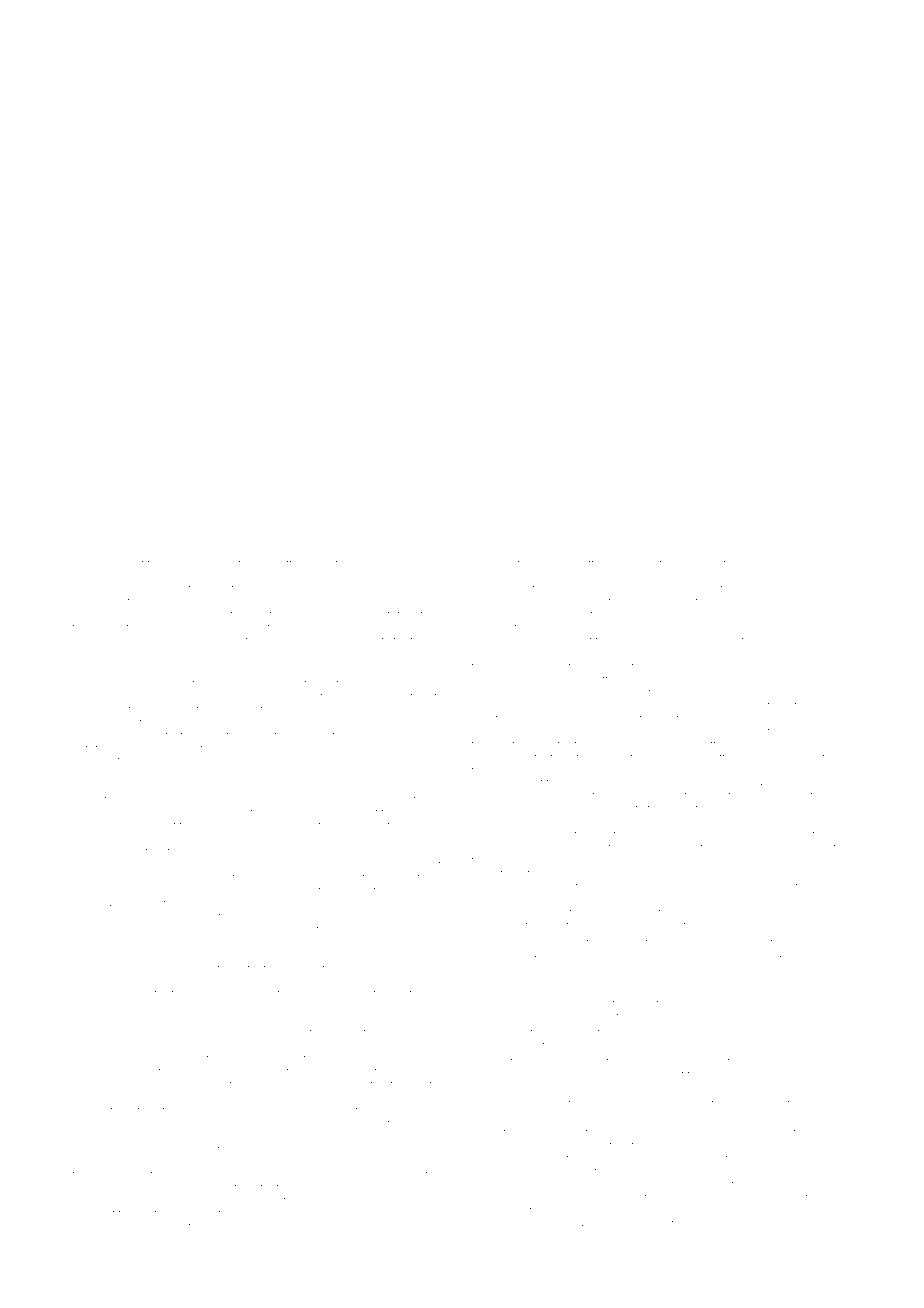 The width and height of the screenshot is (924, 1308). I want to click on thumbtack, so click(182, 878).
